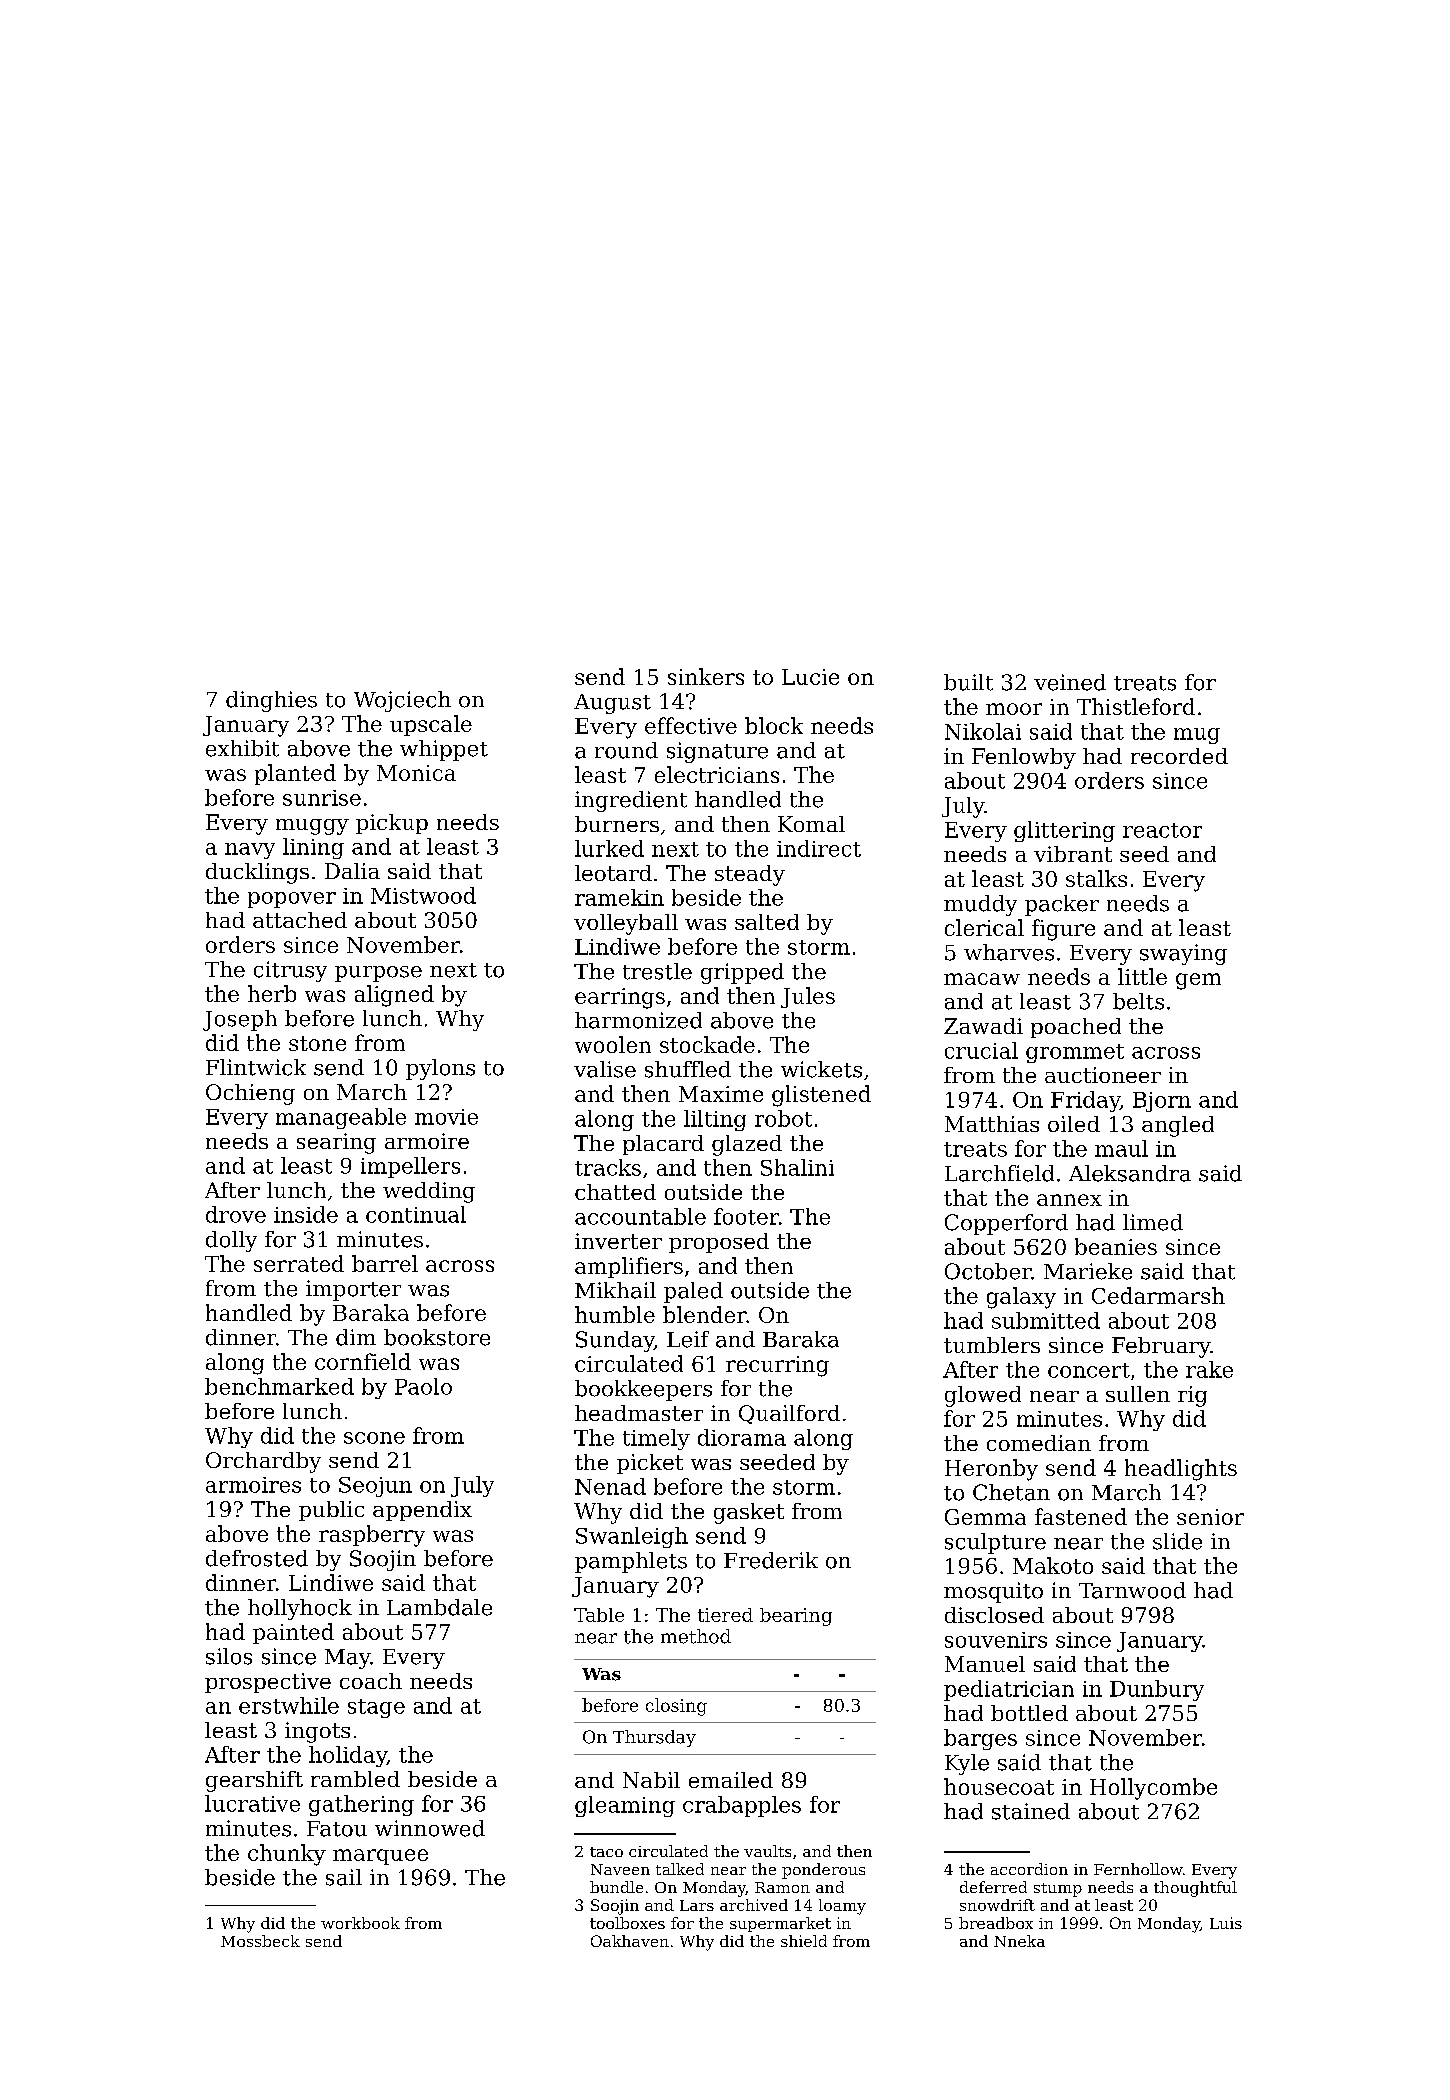  Describe the element at coordinates (422, 1511) in the document. I see `appendix` at that location.
